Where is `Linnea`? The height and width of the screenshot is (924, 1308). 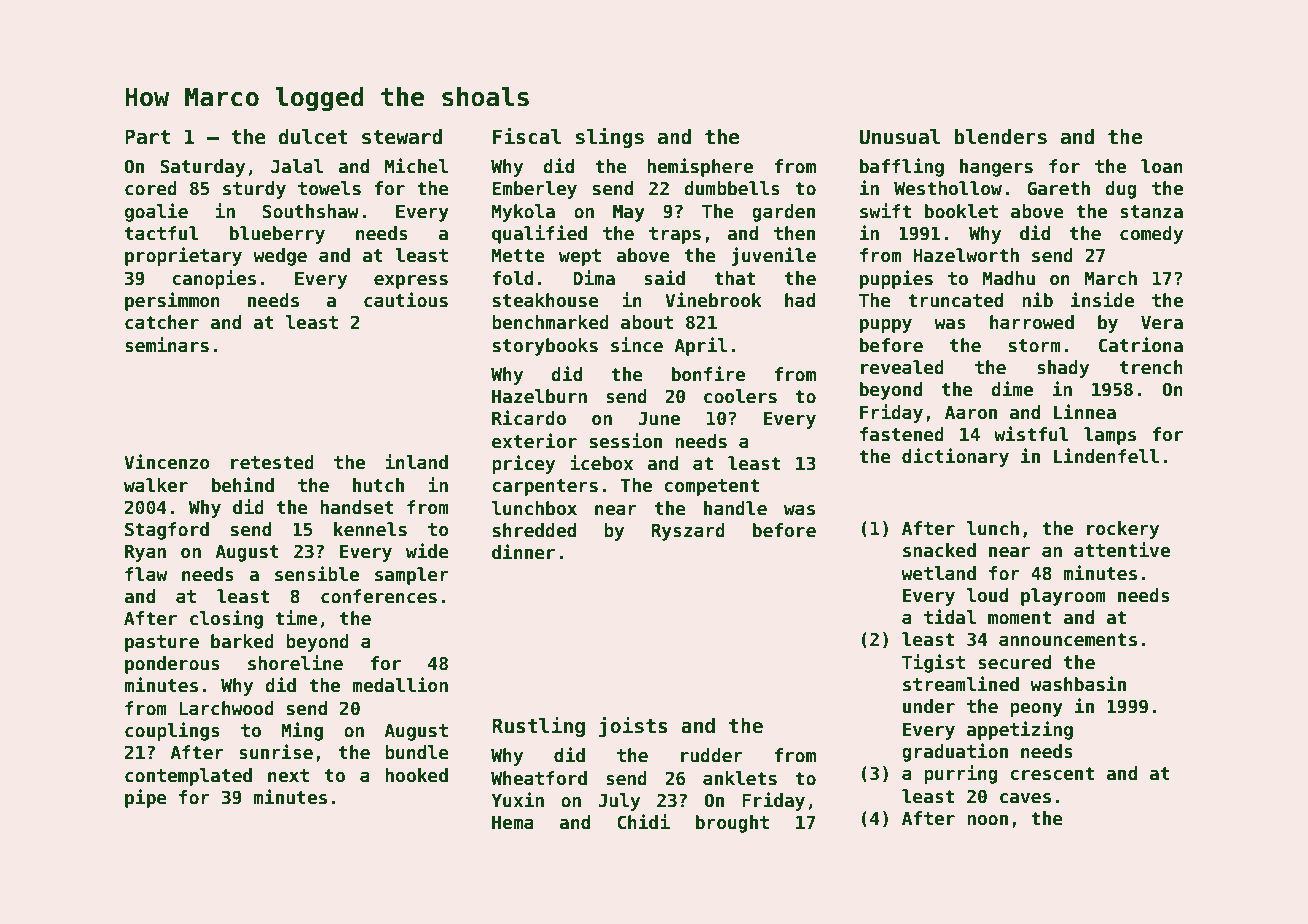
Linnea is located at coordinates (1085, 412).
